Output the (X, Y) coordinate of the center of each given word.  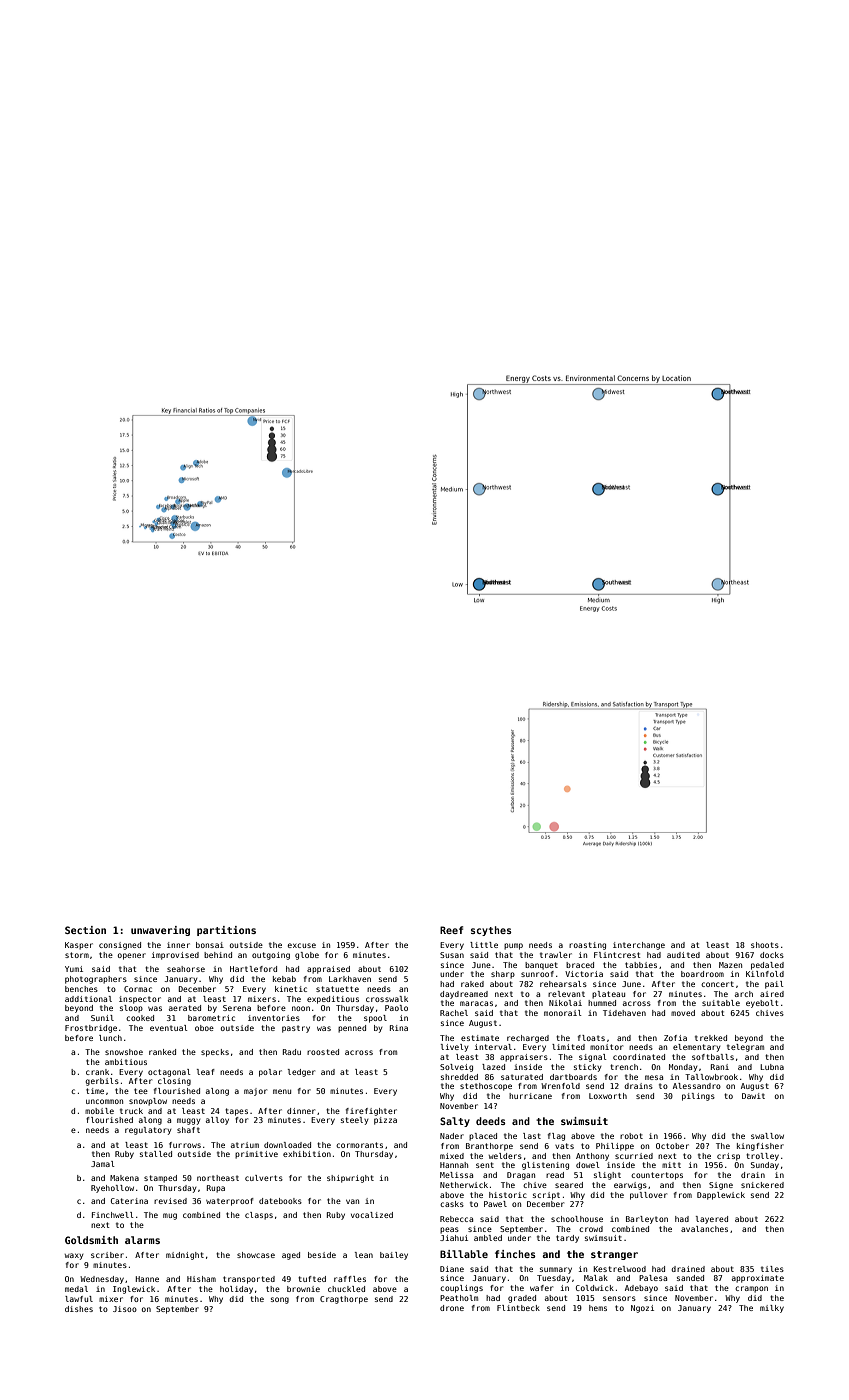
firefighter (371, 1112)
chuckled (346, 1289)
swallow (767, 1136)
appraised (328, 970)
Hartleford (253, 969)
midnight (185, 1256)
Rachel (454, 1013)
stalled (156, 1154)
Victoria (584, 974)
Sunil (102, 1018)
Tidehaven (624, 1013)
